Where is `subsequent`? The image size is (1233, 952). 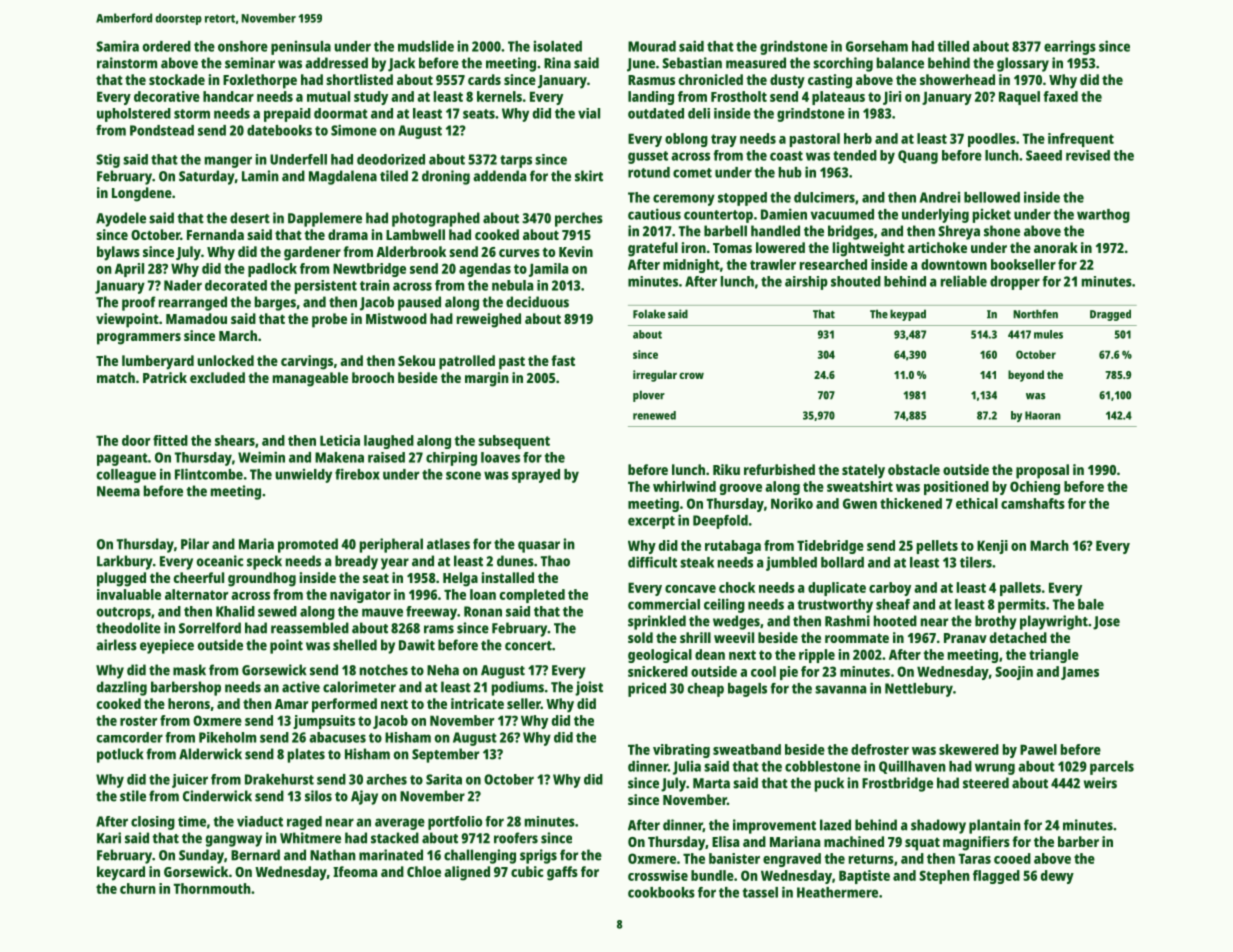
subsequent is located at coordinates (514, 442).
